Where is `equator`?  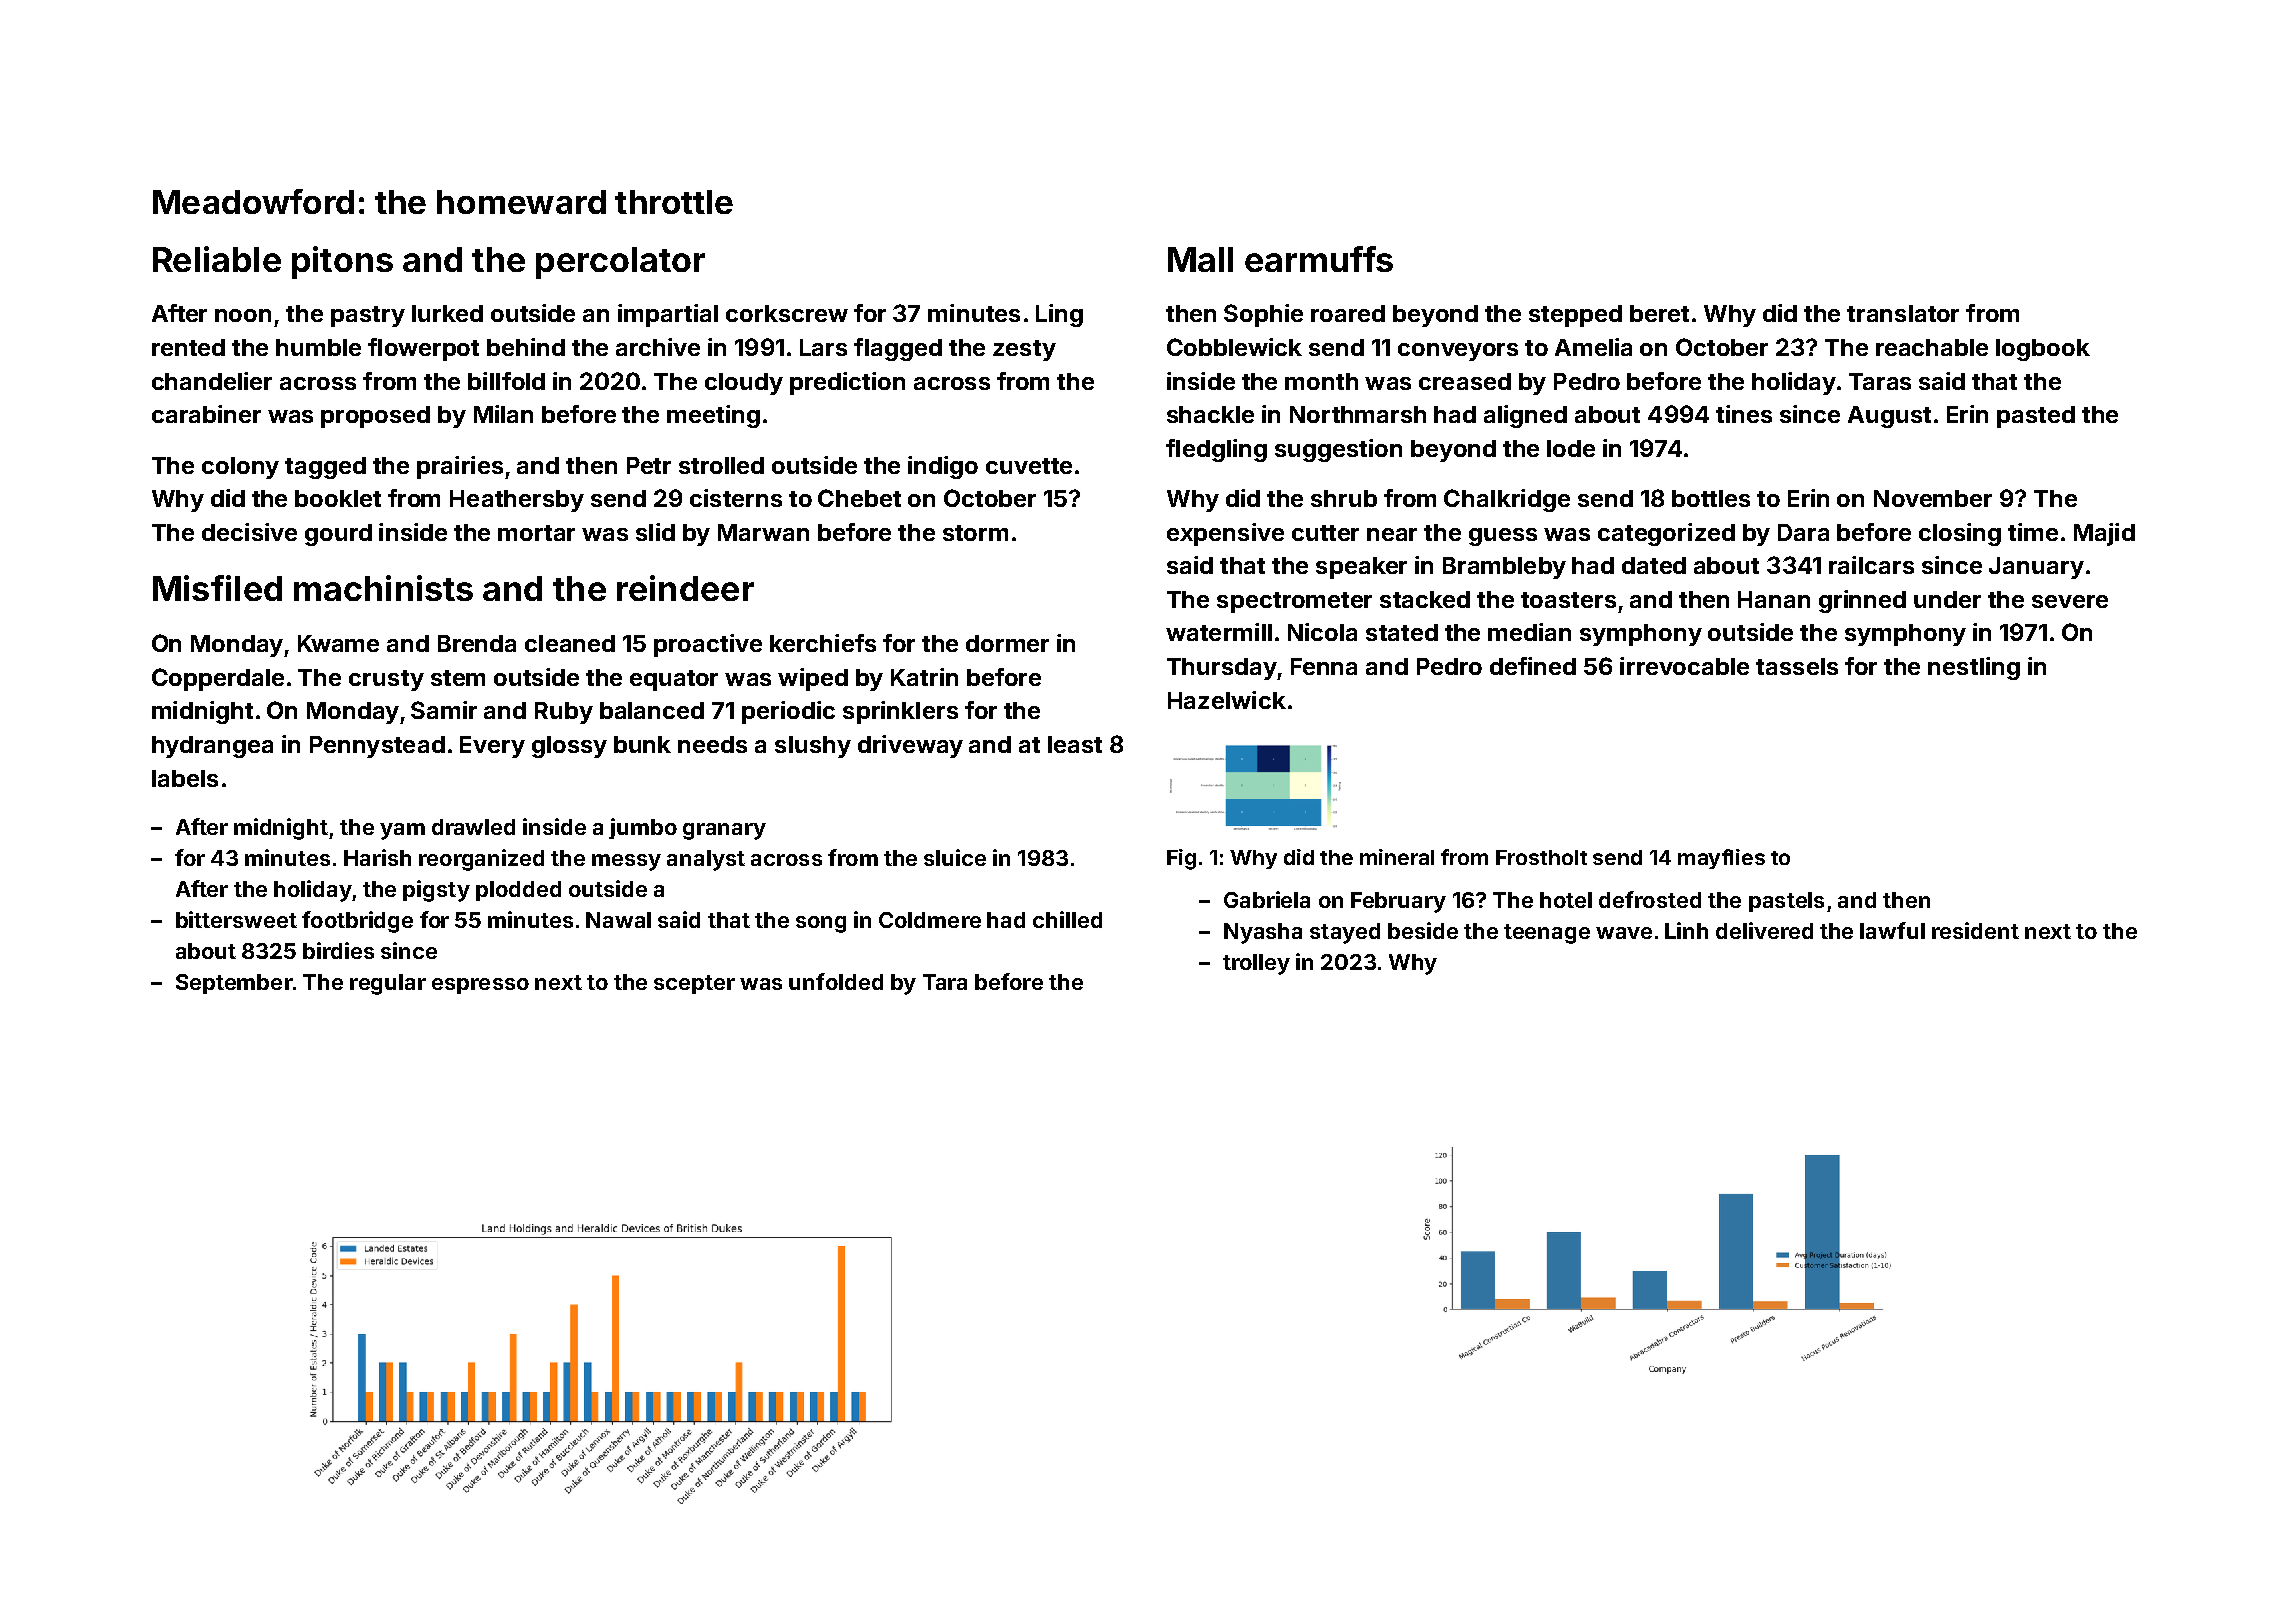
equator is located at coordinates (674, 680).
